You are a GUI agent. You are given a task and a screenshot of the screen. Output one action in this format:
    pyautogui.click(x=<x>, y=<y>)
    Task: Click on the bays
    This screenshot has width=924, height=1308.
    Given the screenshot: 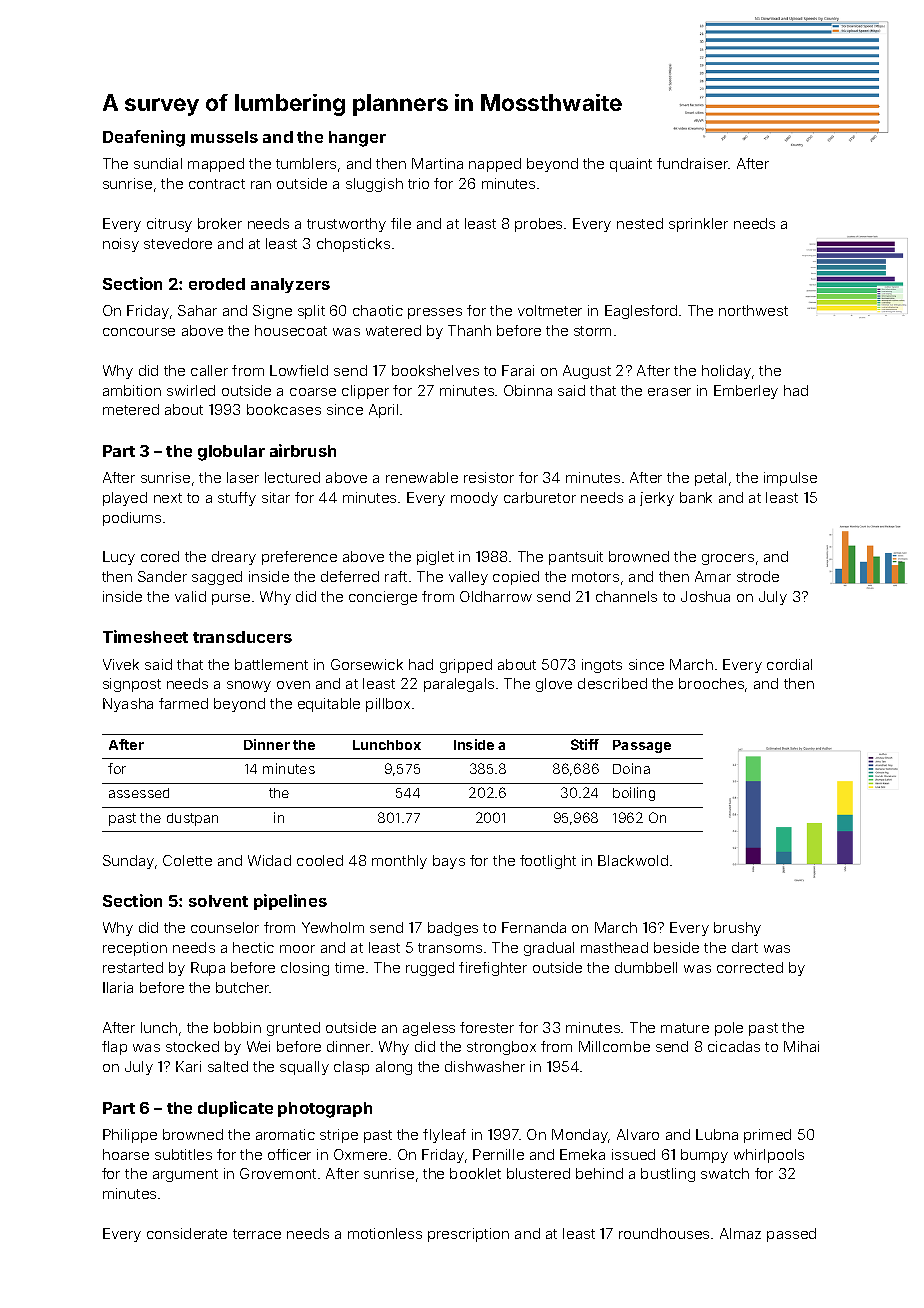 What is the action you would take?
    pyautogui.click(x=449, y=862)
